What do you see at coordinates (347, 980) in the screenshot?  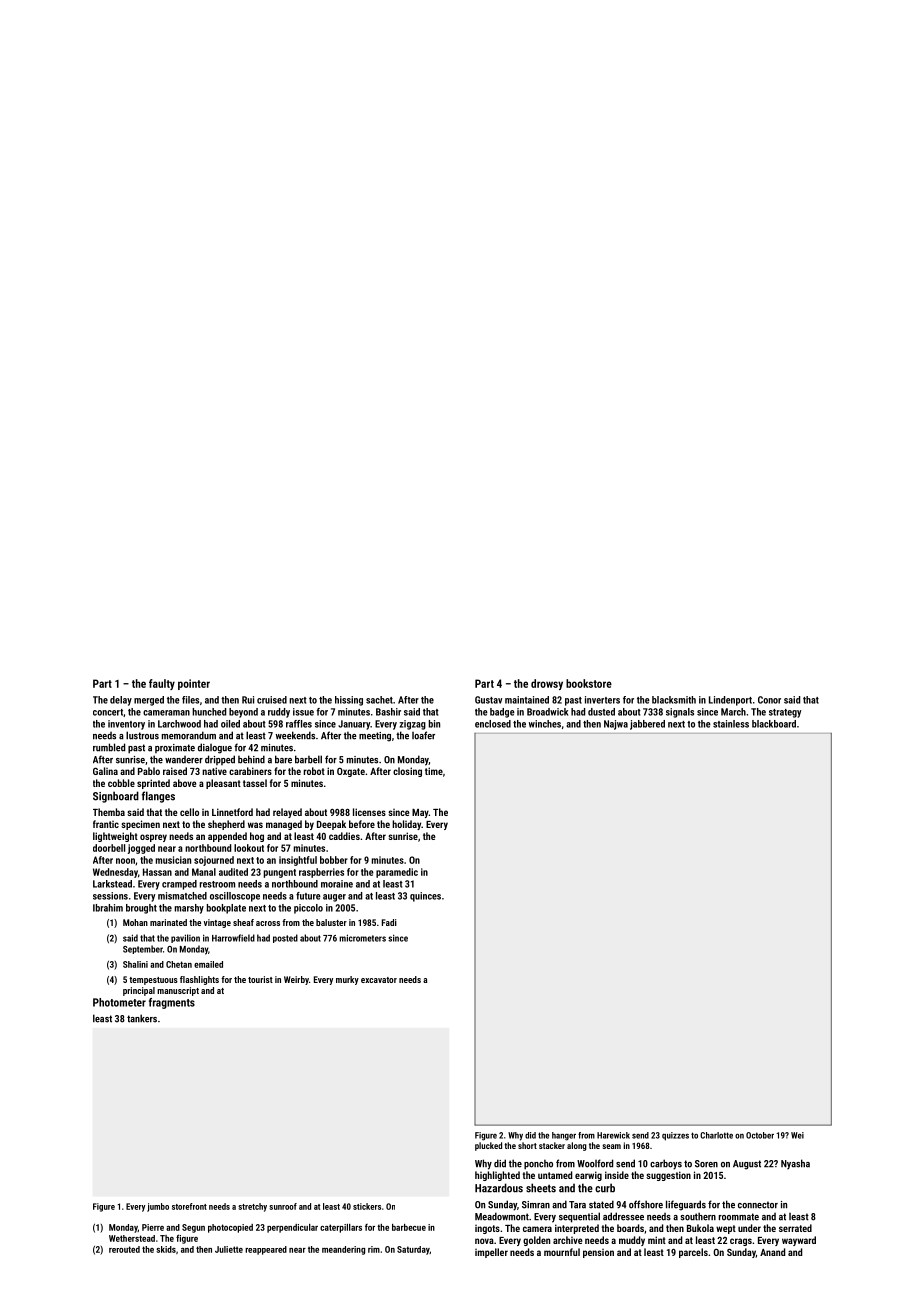 I see `murky` at bounding box center [347, 980].
